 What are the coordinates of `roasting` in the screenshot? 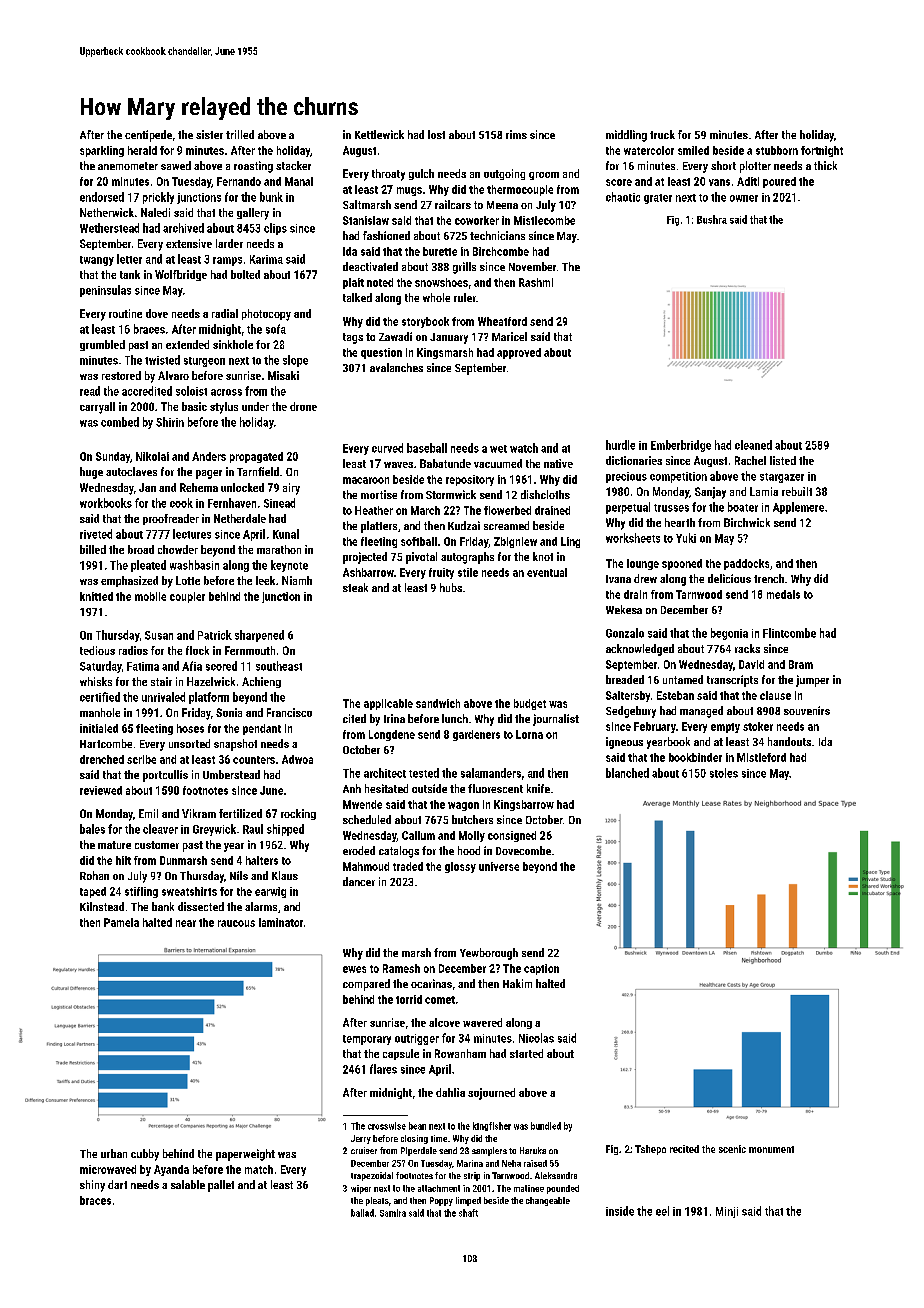 It's located at (253, 167).
